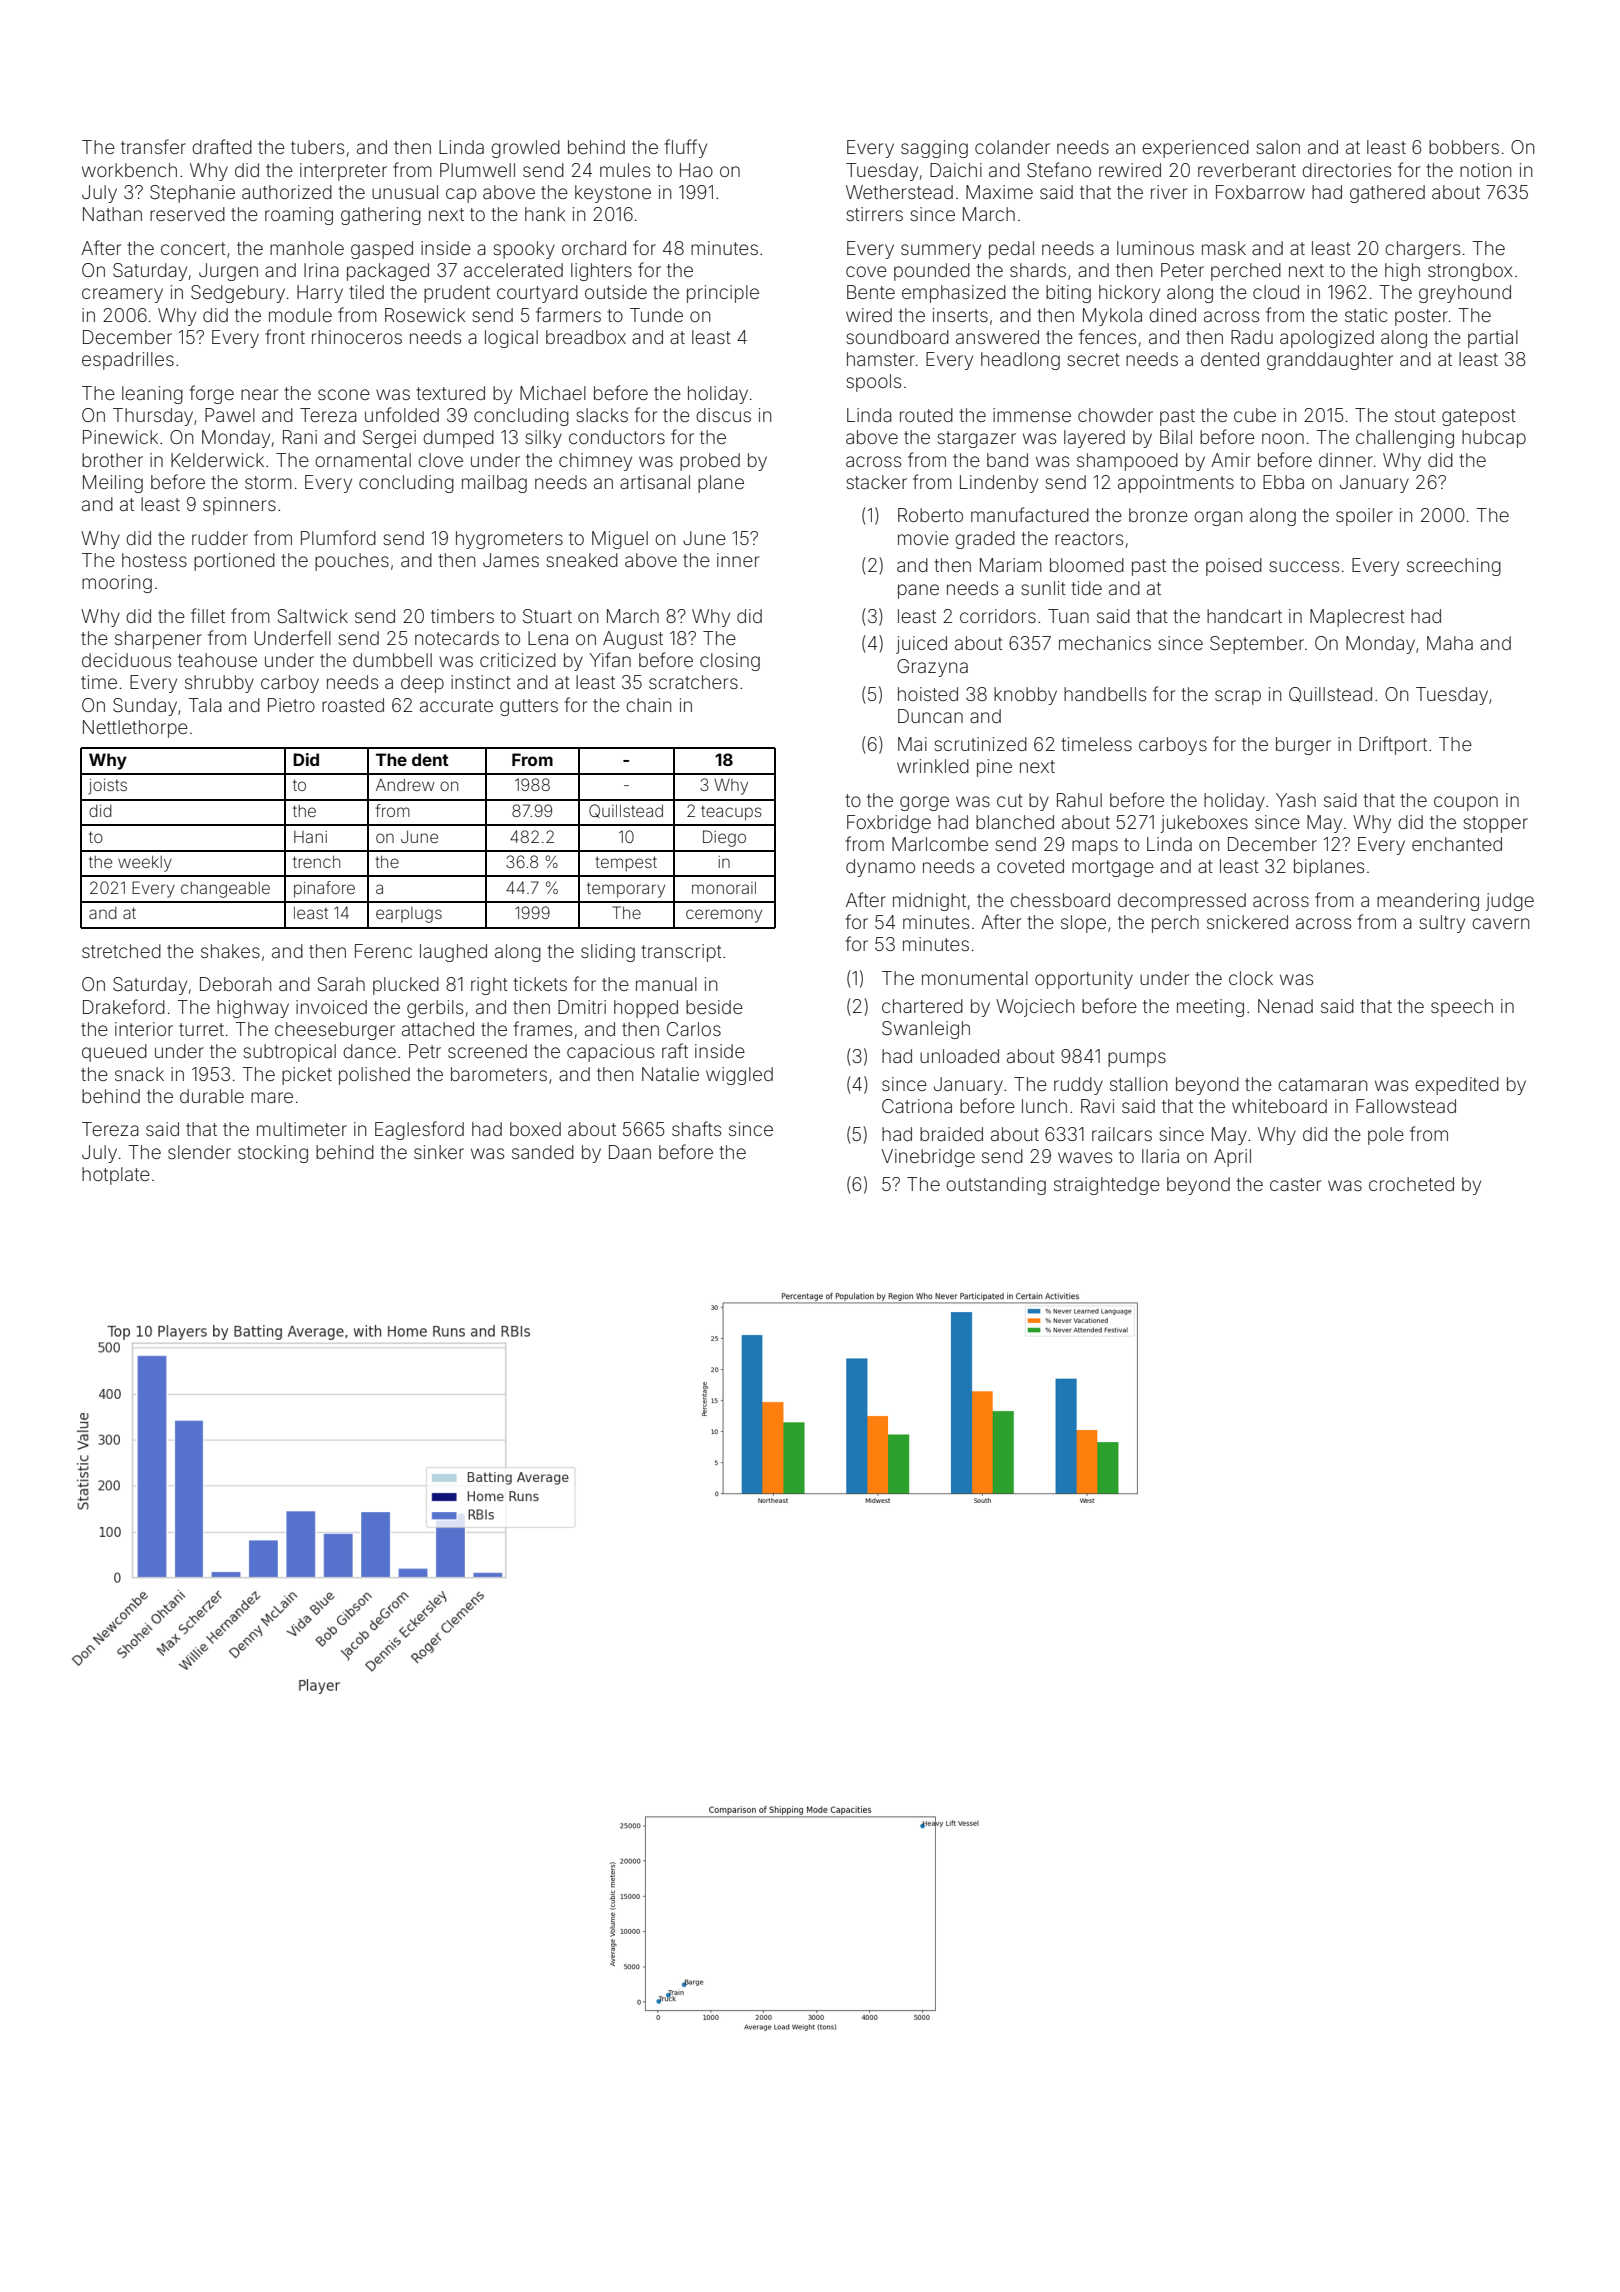 Image resolution: width=1620 pixels, height=2292 pixels. Describe the element at coordinates (930, 716) in the screenshot. I see `Duncan` at that location.
